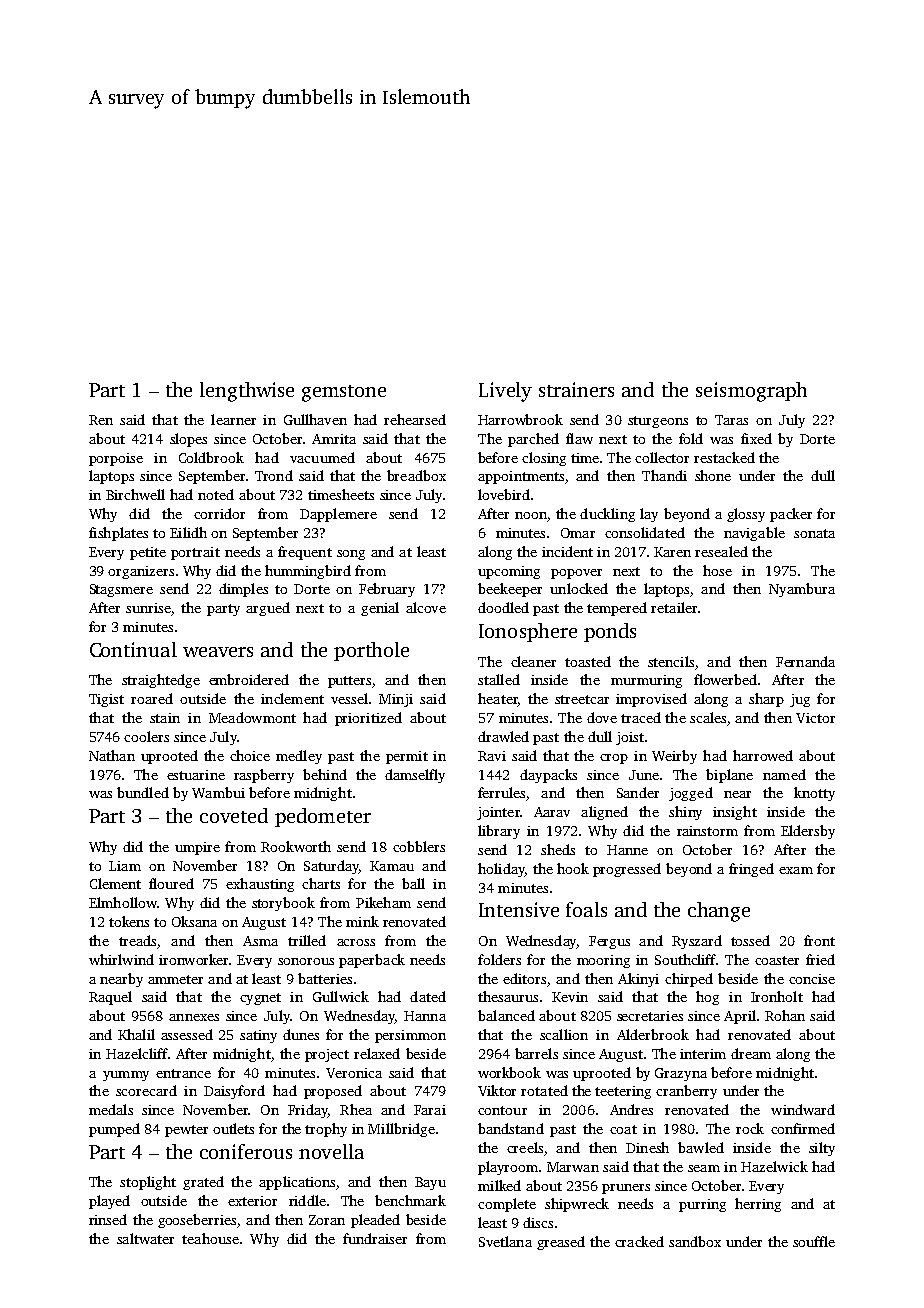  What do you see at coordinates (338, 515) in the image?
I see `Dapplemere` at bounding box center [338, 515].
